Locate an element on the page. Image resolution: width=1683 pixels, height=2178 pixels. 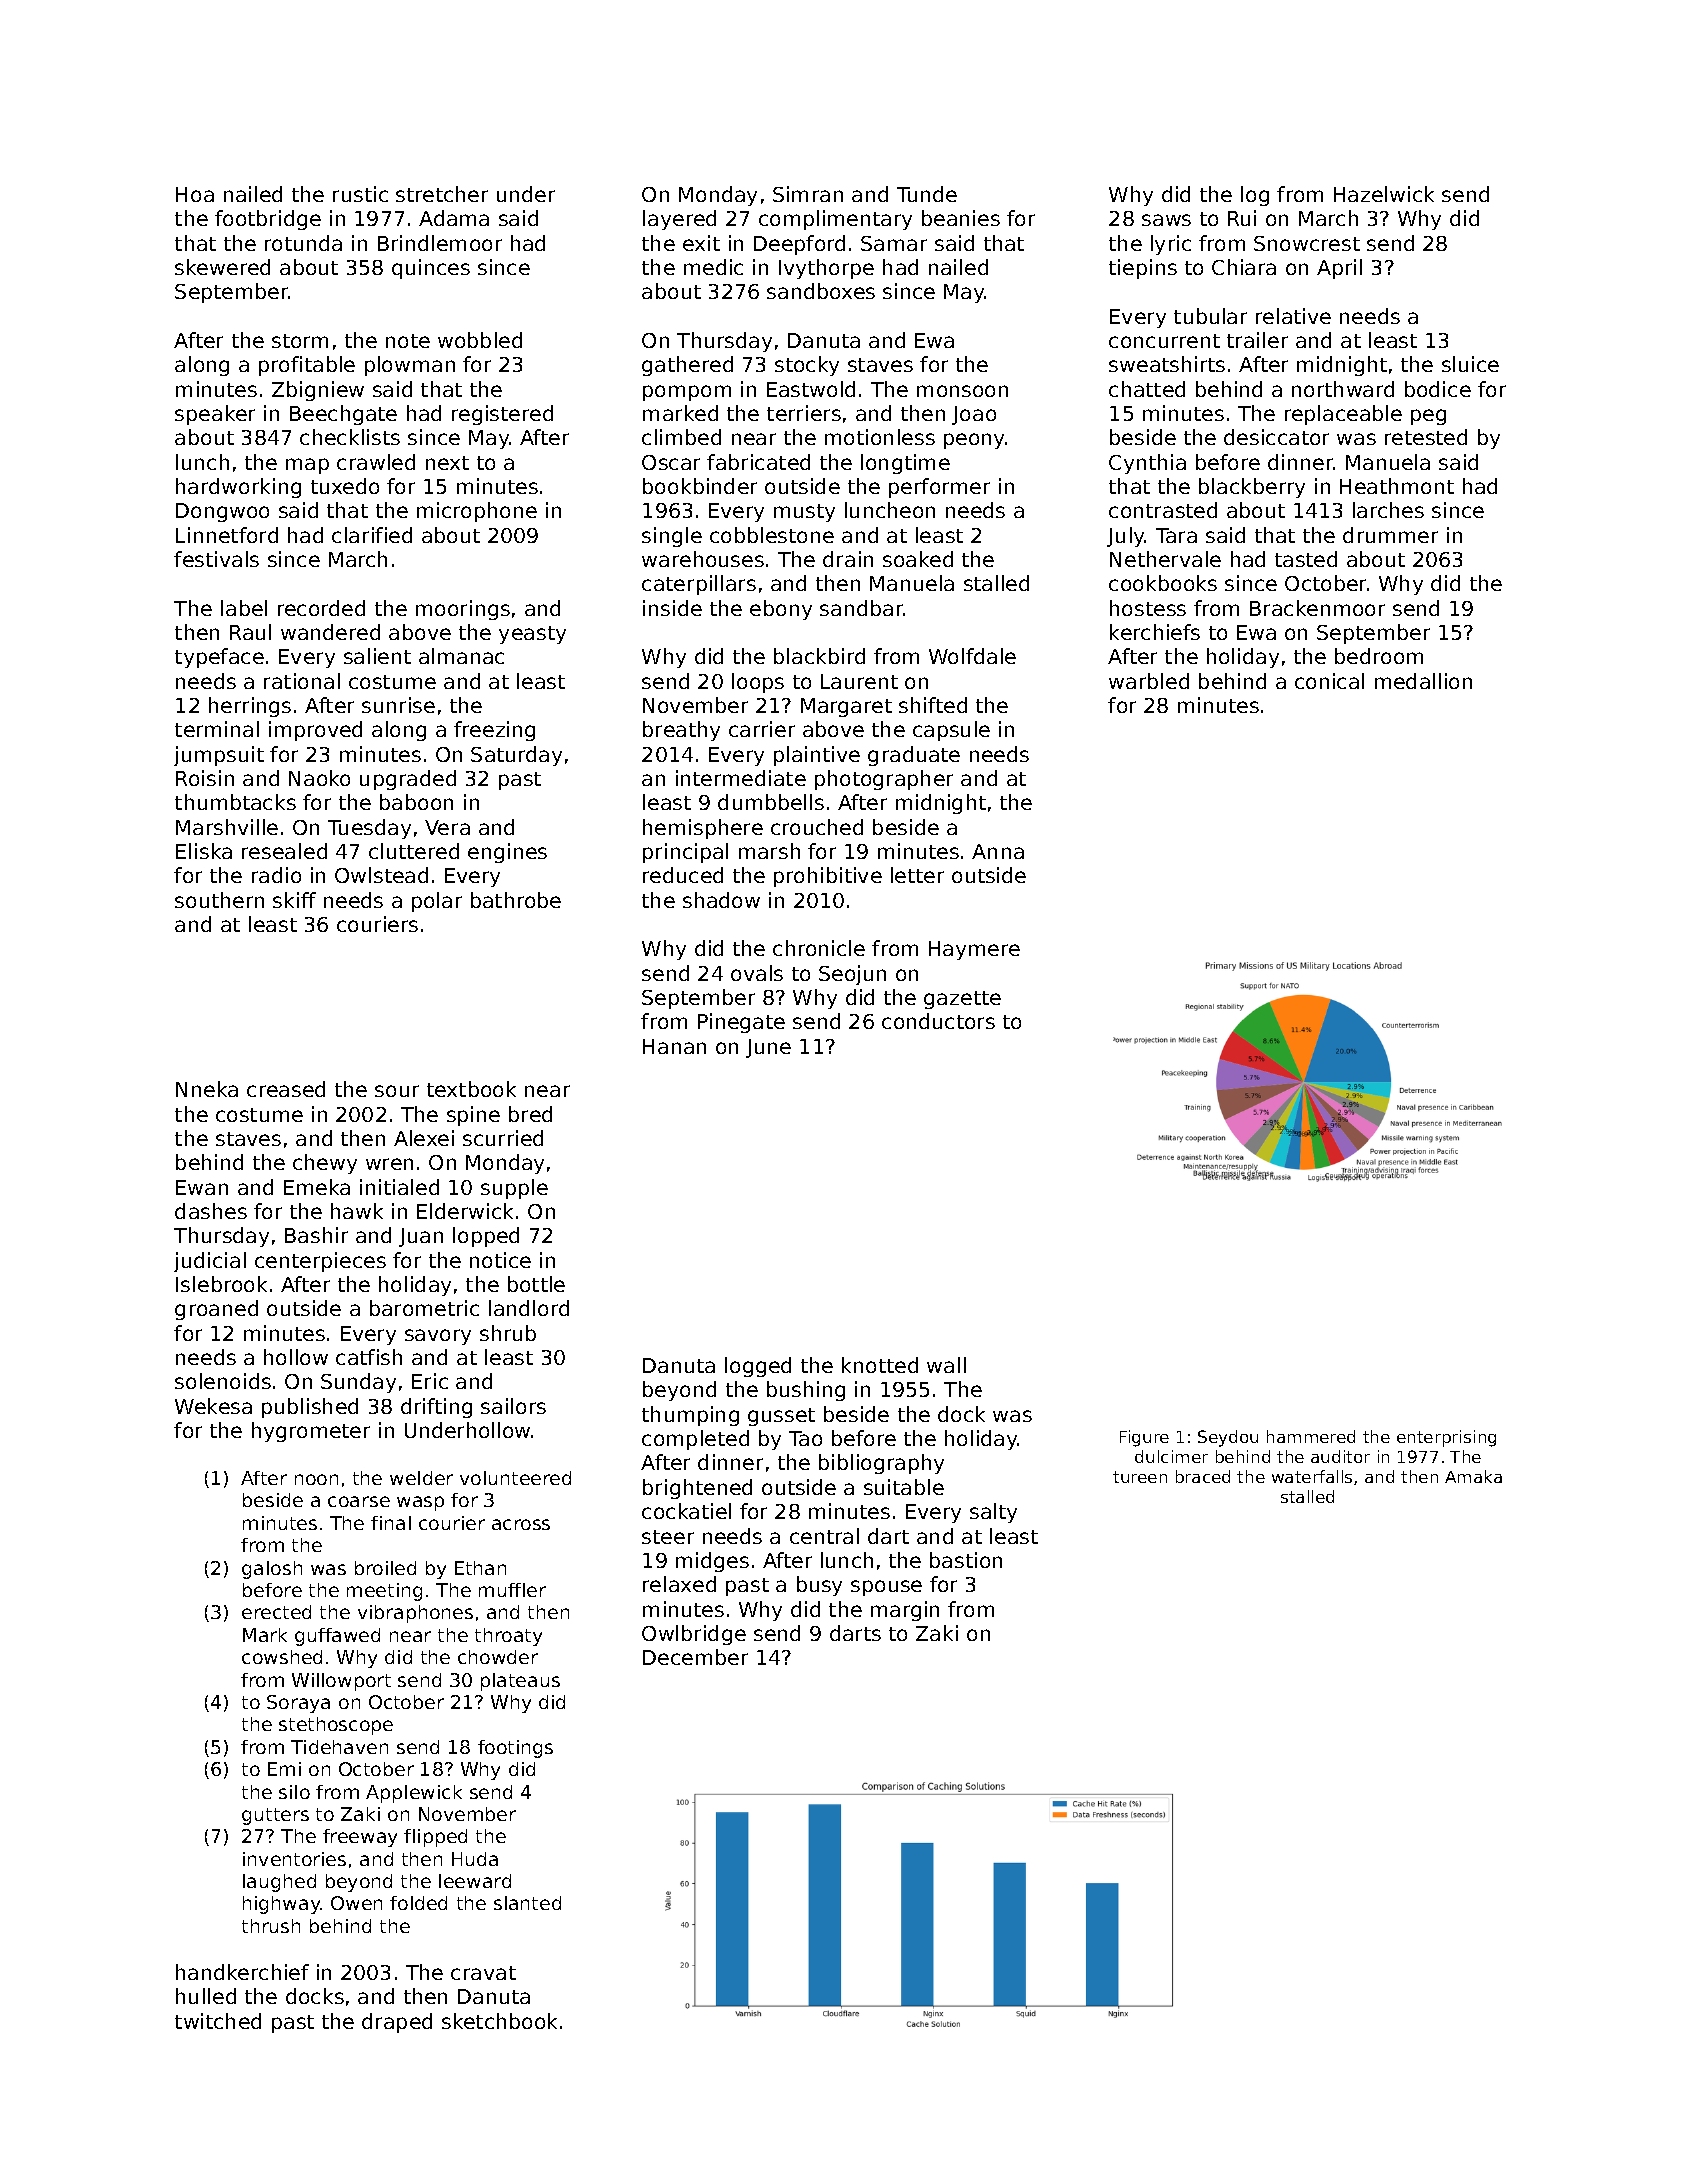
Naoko is located at coordinates (319, 778).
